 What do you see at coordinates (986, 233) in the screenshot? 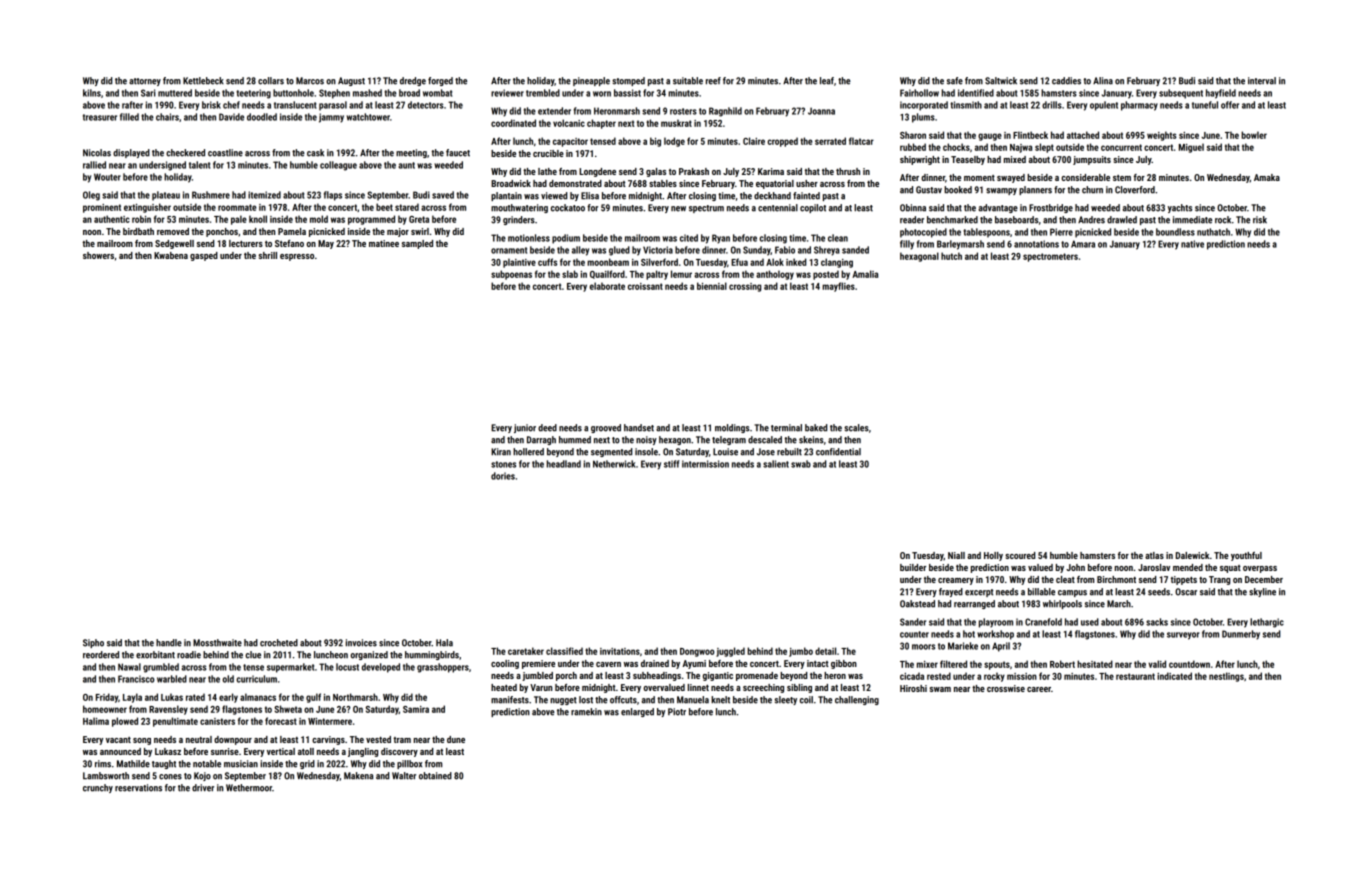
I see `tablespoons` at bounding box center [986, 233].
